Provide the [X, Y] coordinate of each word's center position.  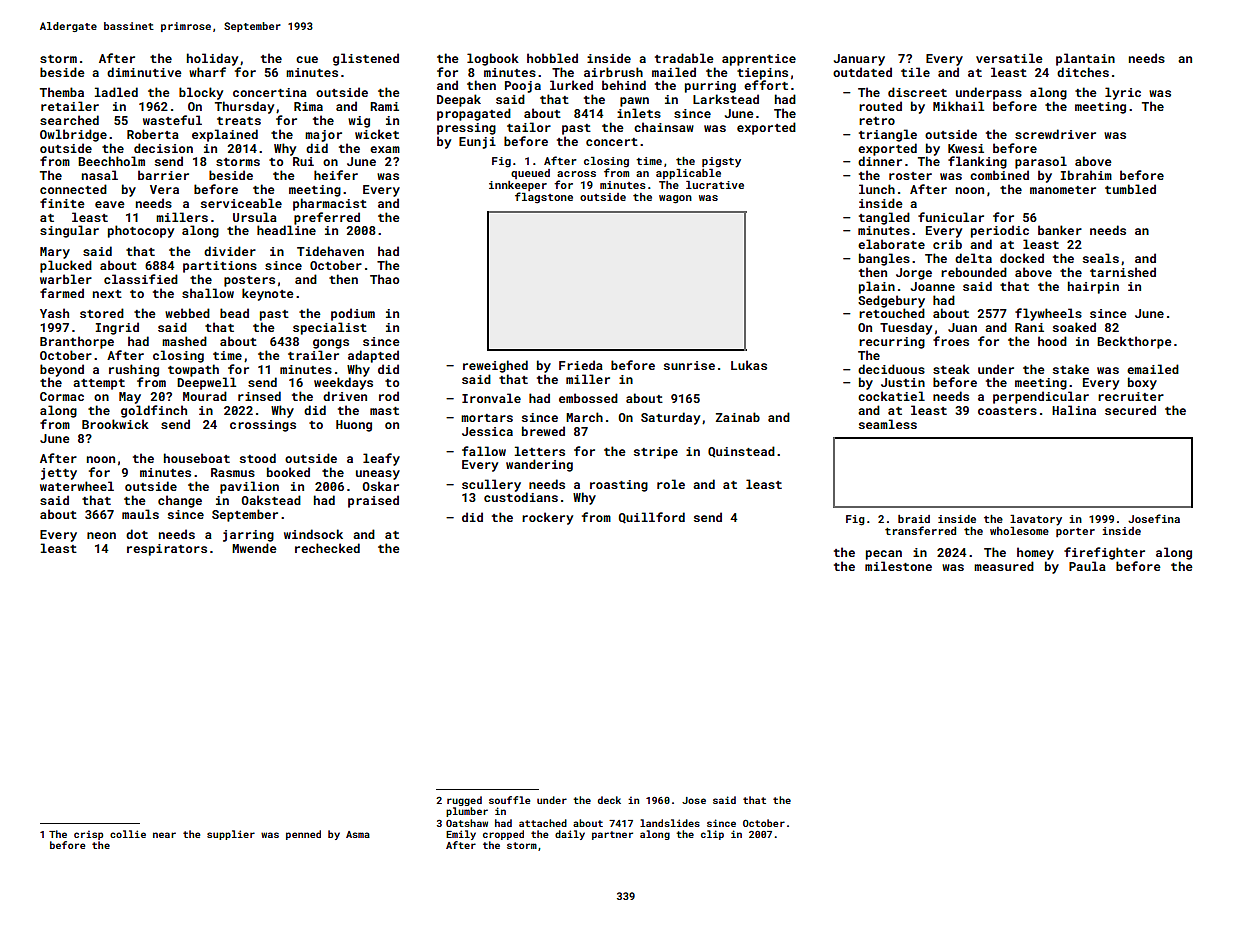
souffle [509, 800]
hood [1052, 341]
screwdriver [1055, 134]
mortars [487, 418]
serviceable [241, 203]
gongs [331, 344]
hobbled [552, 58]
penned [303, 835]
